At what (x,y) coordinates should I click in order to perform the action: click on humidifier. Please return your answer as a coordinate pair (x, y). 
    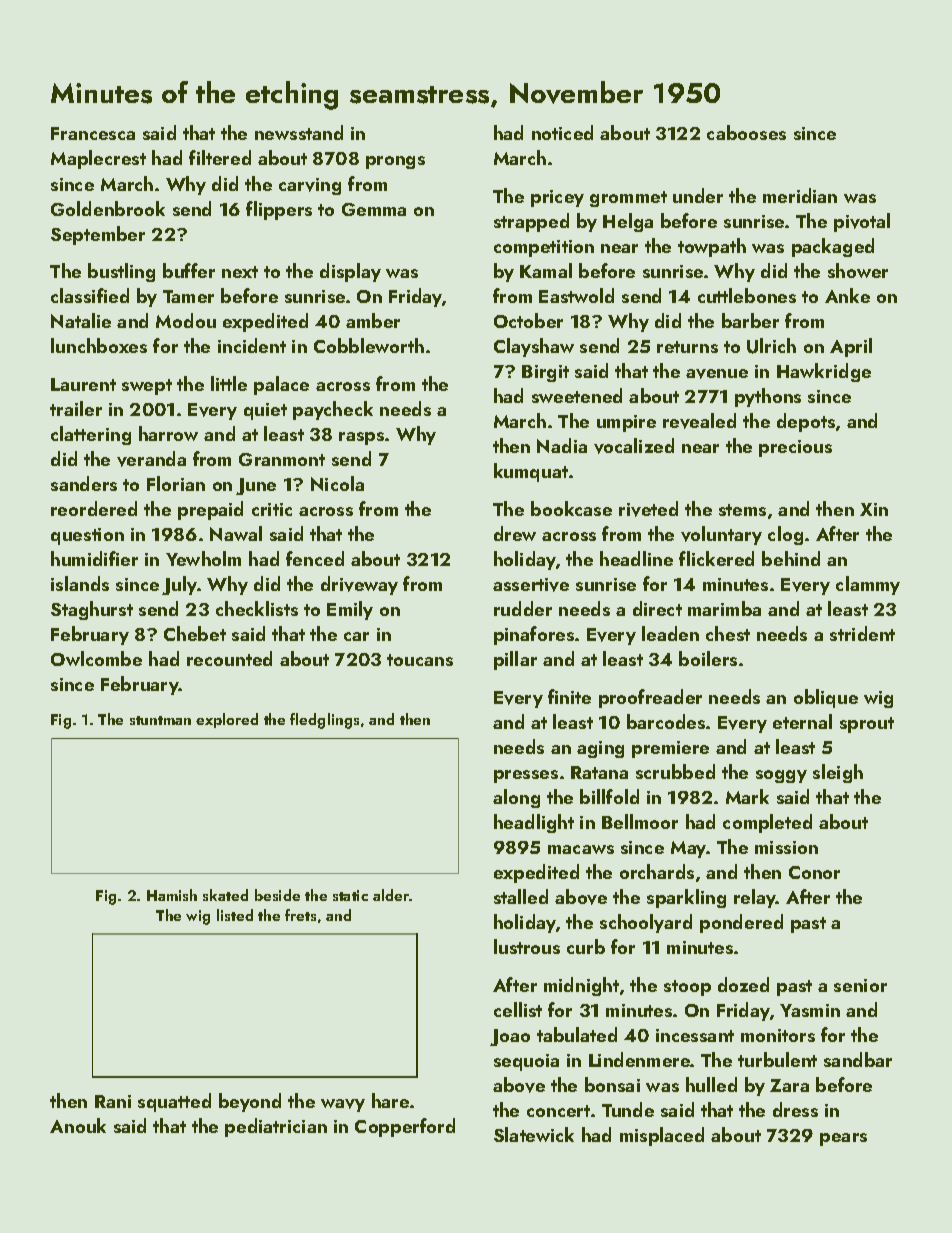
    Looking at the image, I should click on (94, 558).
